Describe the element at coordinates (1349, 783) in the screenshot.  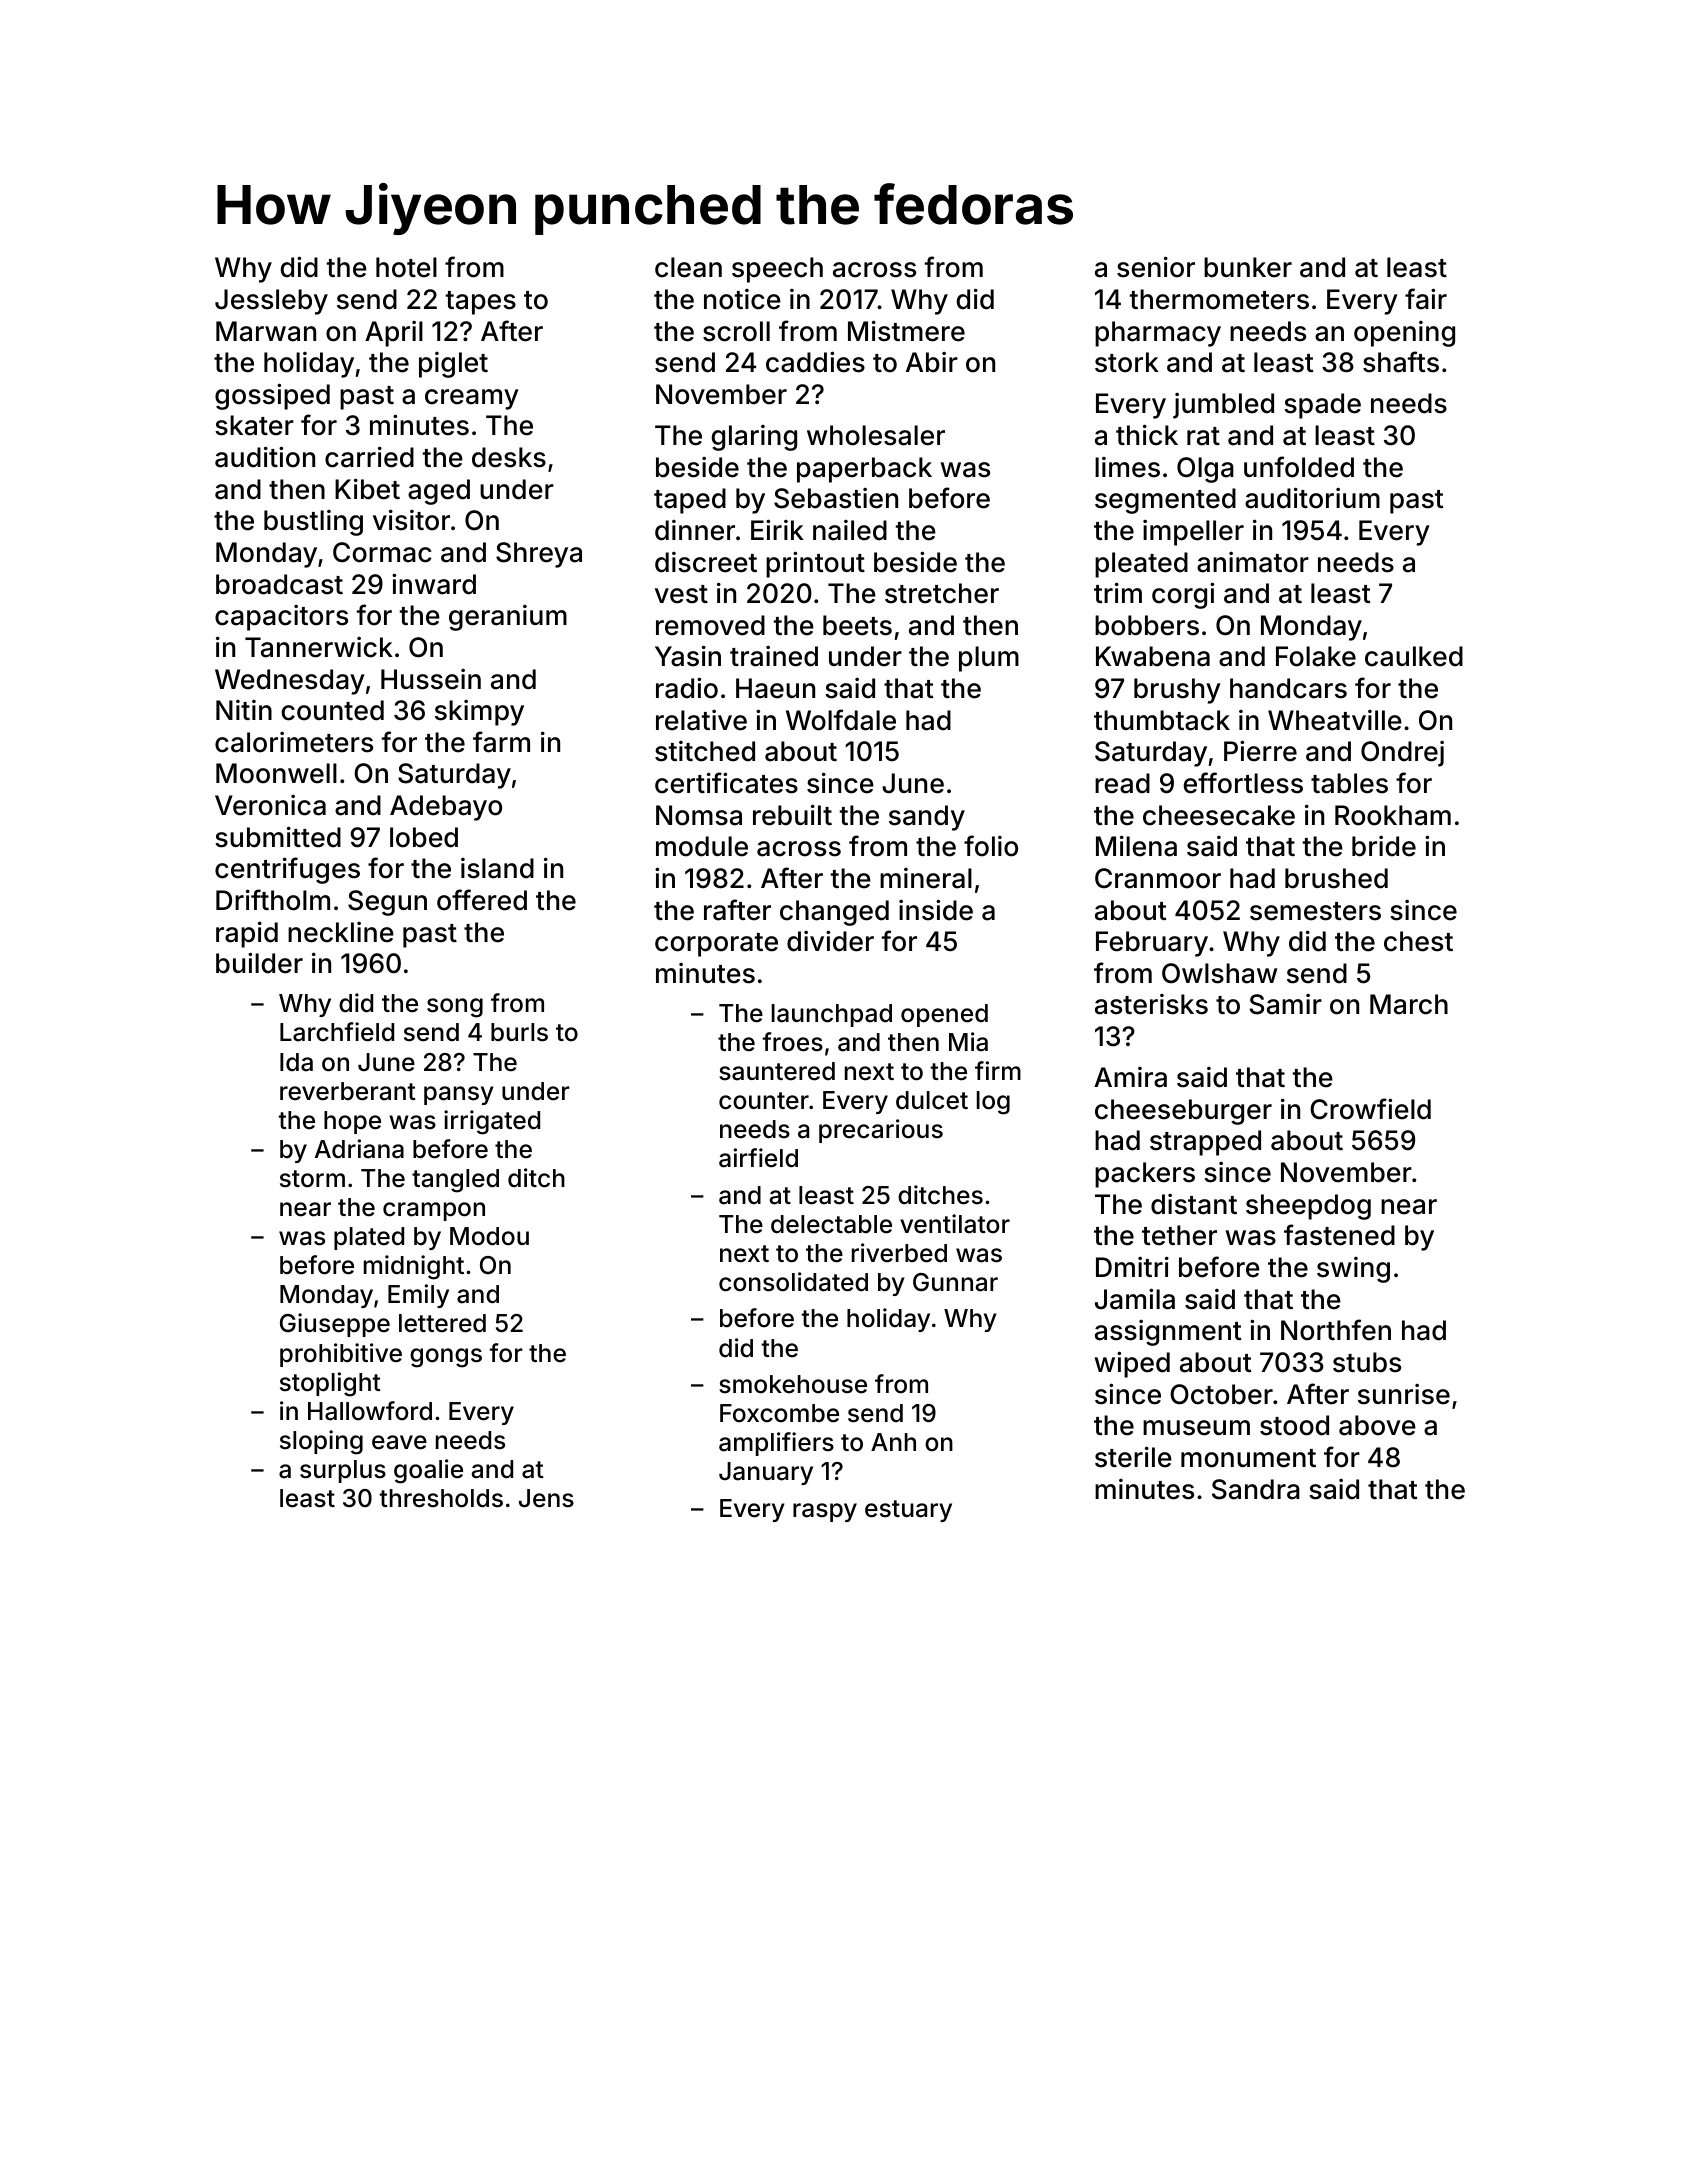
I see `tables` at that location.
